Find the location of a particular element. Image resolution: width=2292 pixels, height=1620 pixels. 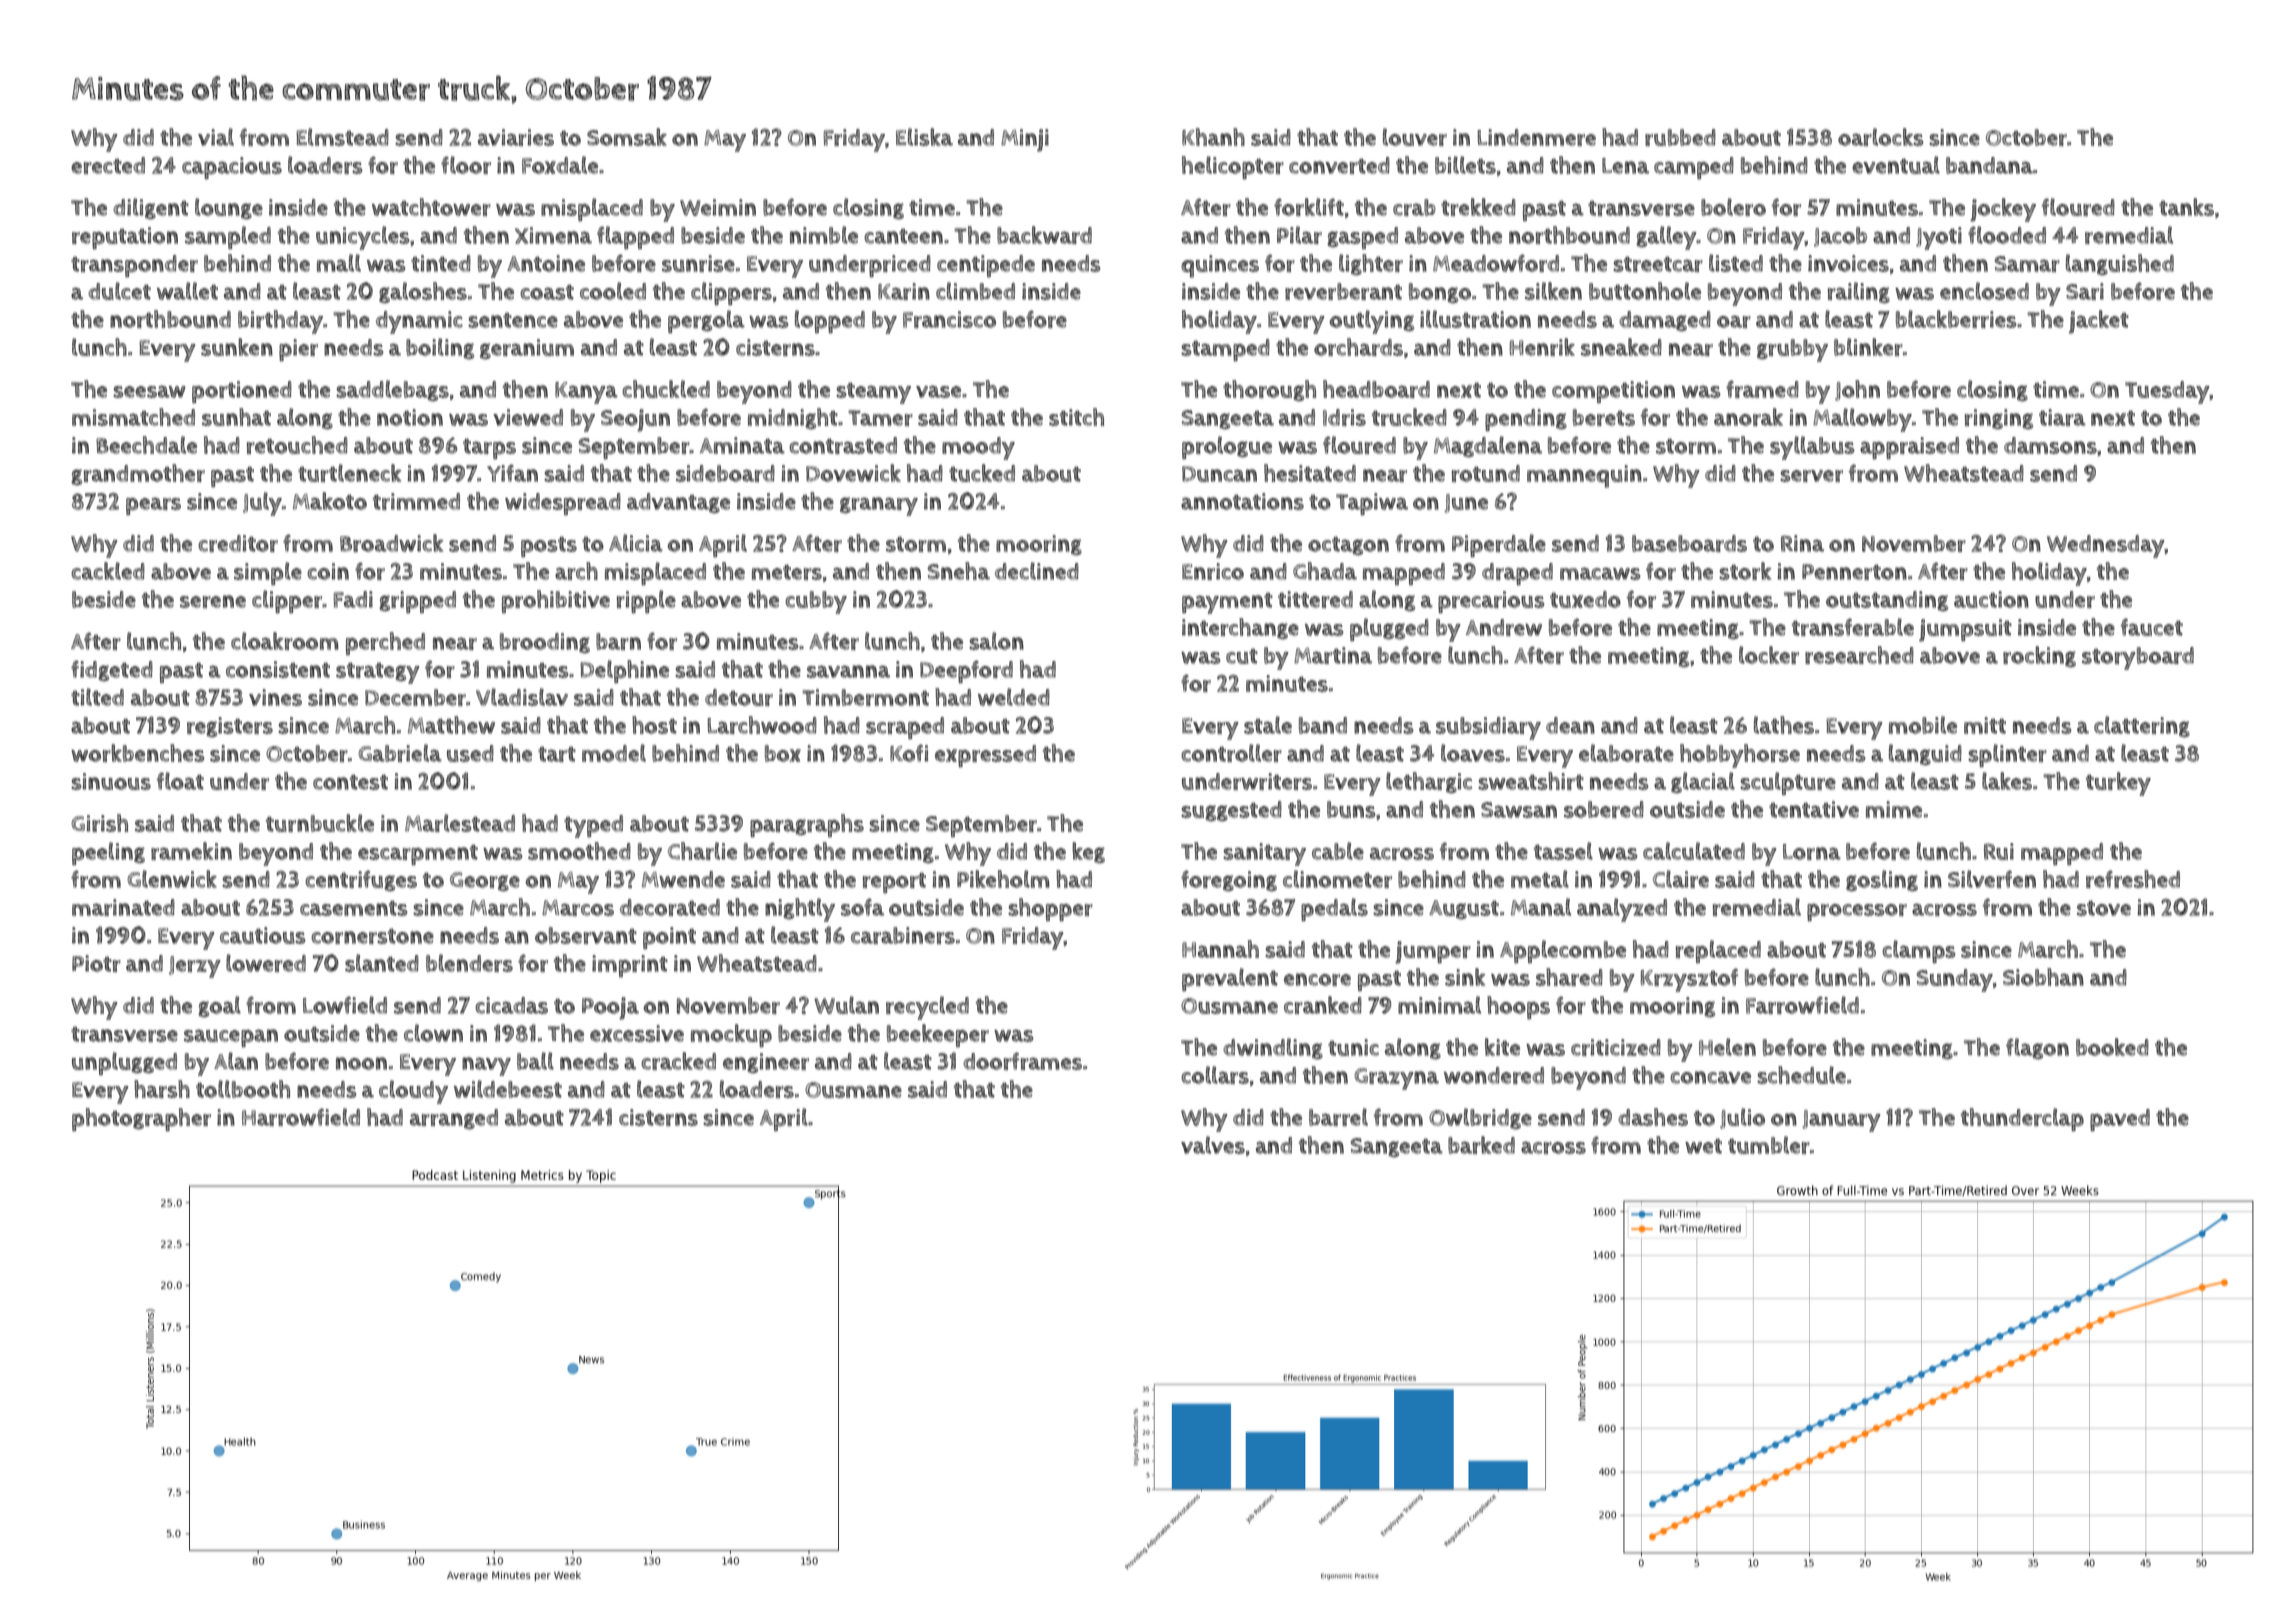

Eliska is located at coordinates (924, 137).
